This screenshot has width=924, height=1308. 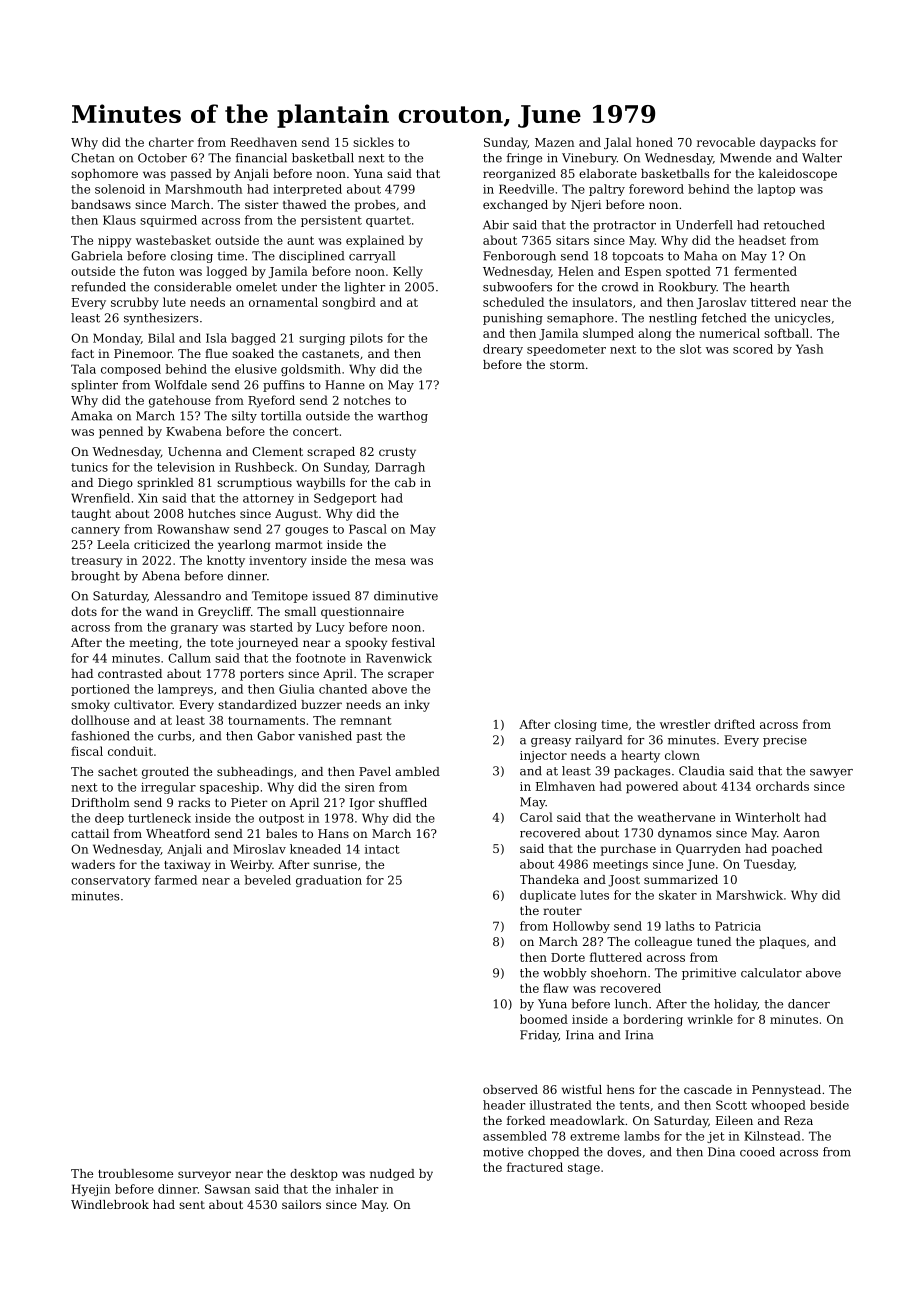 What do you see at coordinates (653, 1020) in the screenshot?
I see `bordering` at bounding box center [653, 1020].
